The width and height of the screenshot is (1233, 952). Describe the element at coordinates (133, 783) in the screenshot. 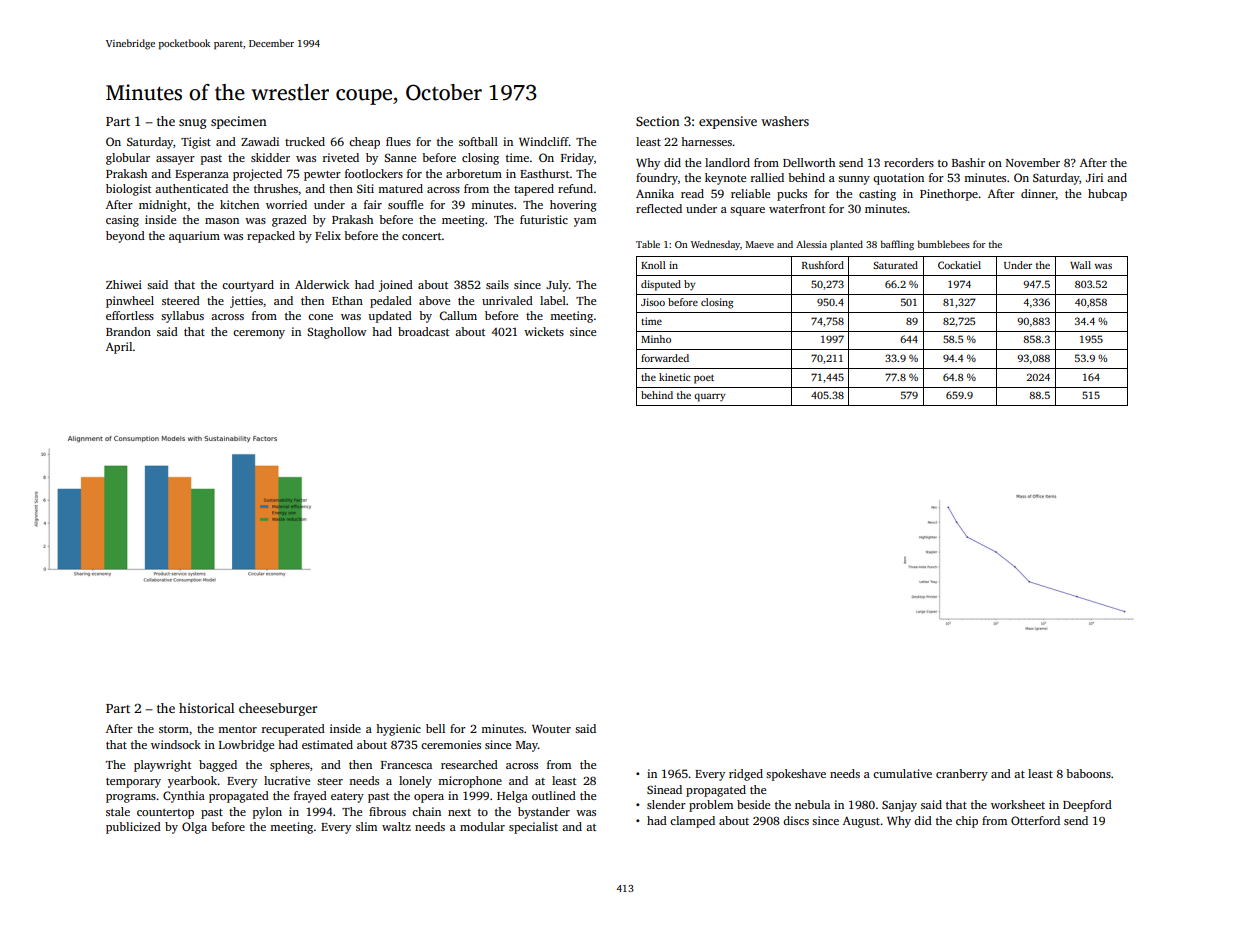

I see `temporary` at that location.
